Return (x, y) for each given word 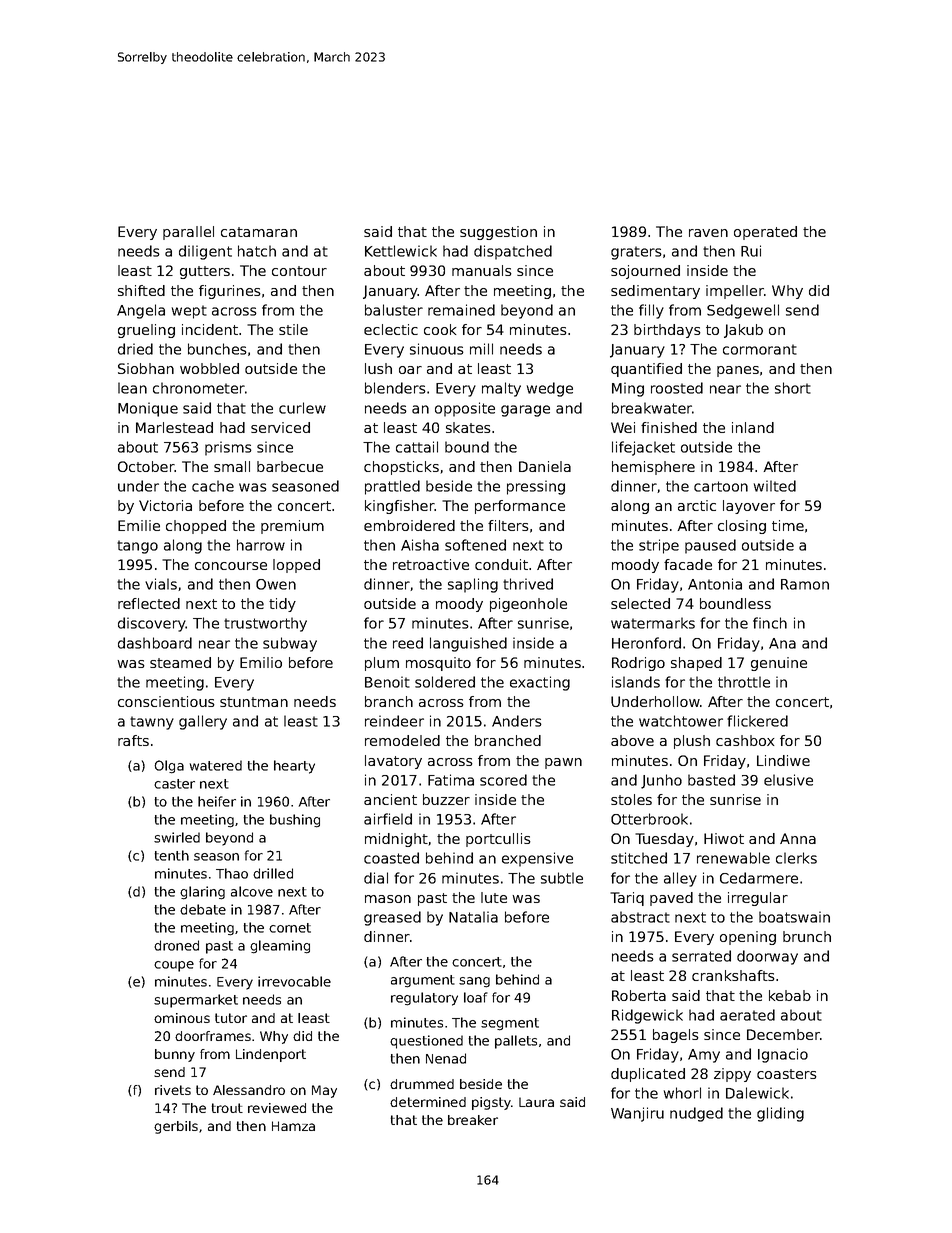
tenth (172, 855)
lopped (296, 566)
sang (474, 982)
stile (293, 329)
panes (738, 371)
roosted (677, 388)
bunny (175, 1055)
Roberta (639, 995)
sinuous (437, 349)
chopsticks (401, 468)
